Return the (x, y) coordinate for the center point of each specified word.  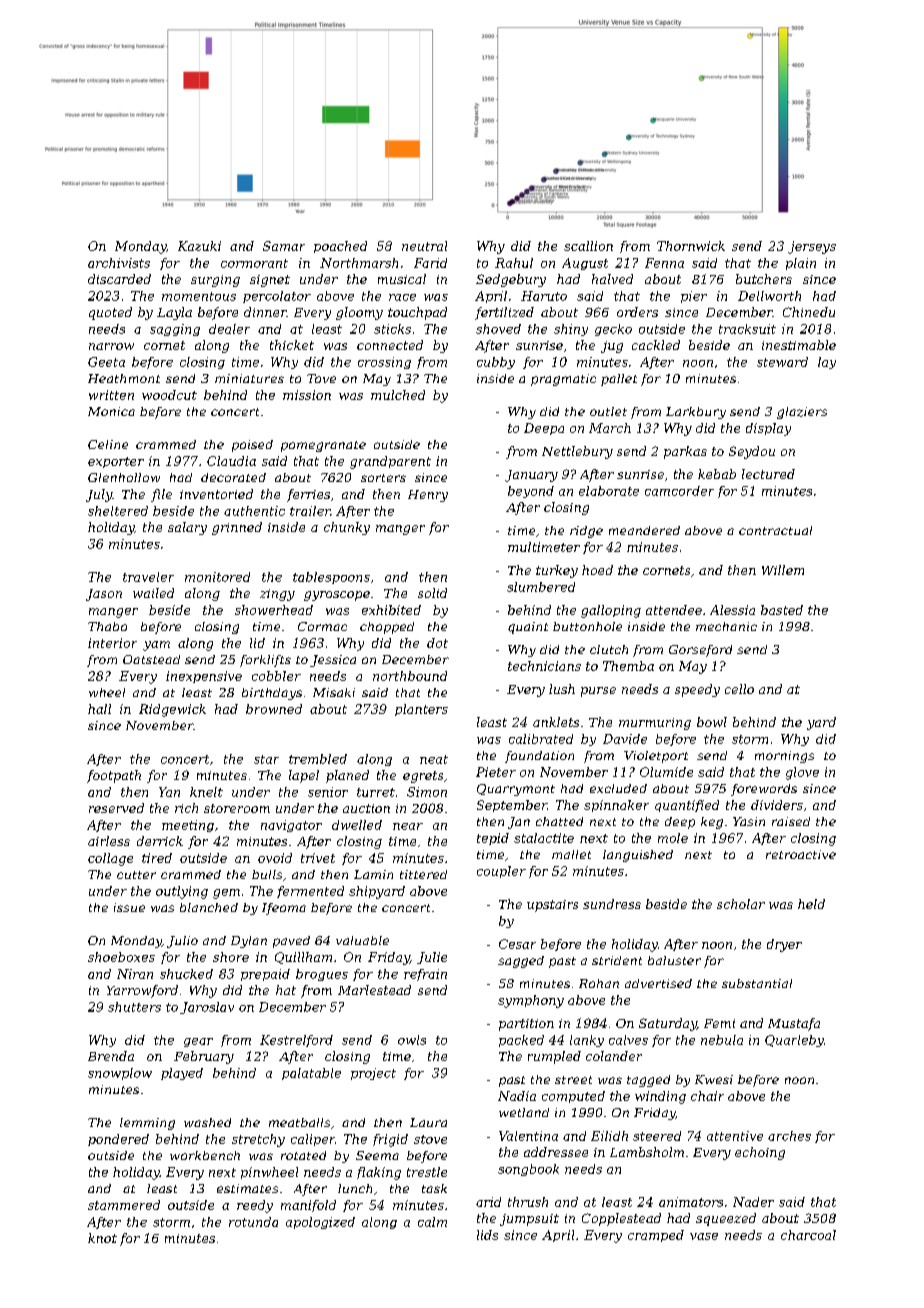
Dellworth (769, 296)
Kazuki (199, 246)
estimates (247, 1188)
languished (638, 856)
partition (526, 1025)
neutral (424, 246)
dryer (784, 945)
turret (376, 792)
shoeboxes (121, 957)
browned (274, 709)
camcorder (679, 491)
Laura (428, 1122)
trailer (310, 511)
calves (628, 1040)
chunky (347, 528)
